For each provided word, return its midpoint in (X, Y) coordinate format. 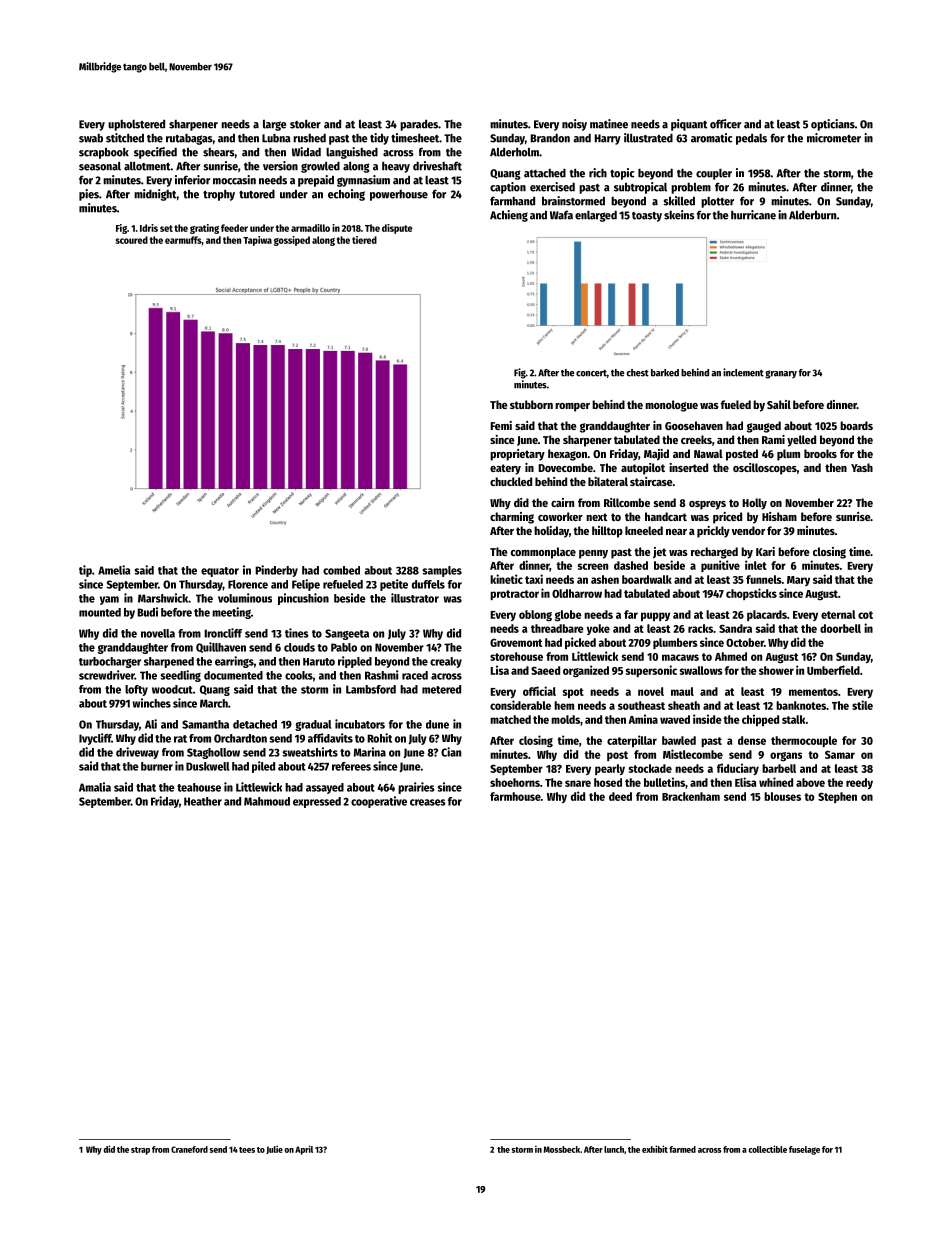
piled (263, 767)
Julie (274, 1149)
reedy (859, 783)
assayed (325, 788)
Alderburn (812, 215)
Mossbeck (562, 1149)
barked (665, 373)
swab (91, 138)
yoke (598, 629)
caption (508, 188)
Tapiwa (257, 241)
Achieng (509, 216)
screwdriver (107, 675)
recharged (714, 553)
